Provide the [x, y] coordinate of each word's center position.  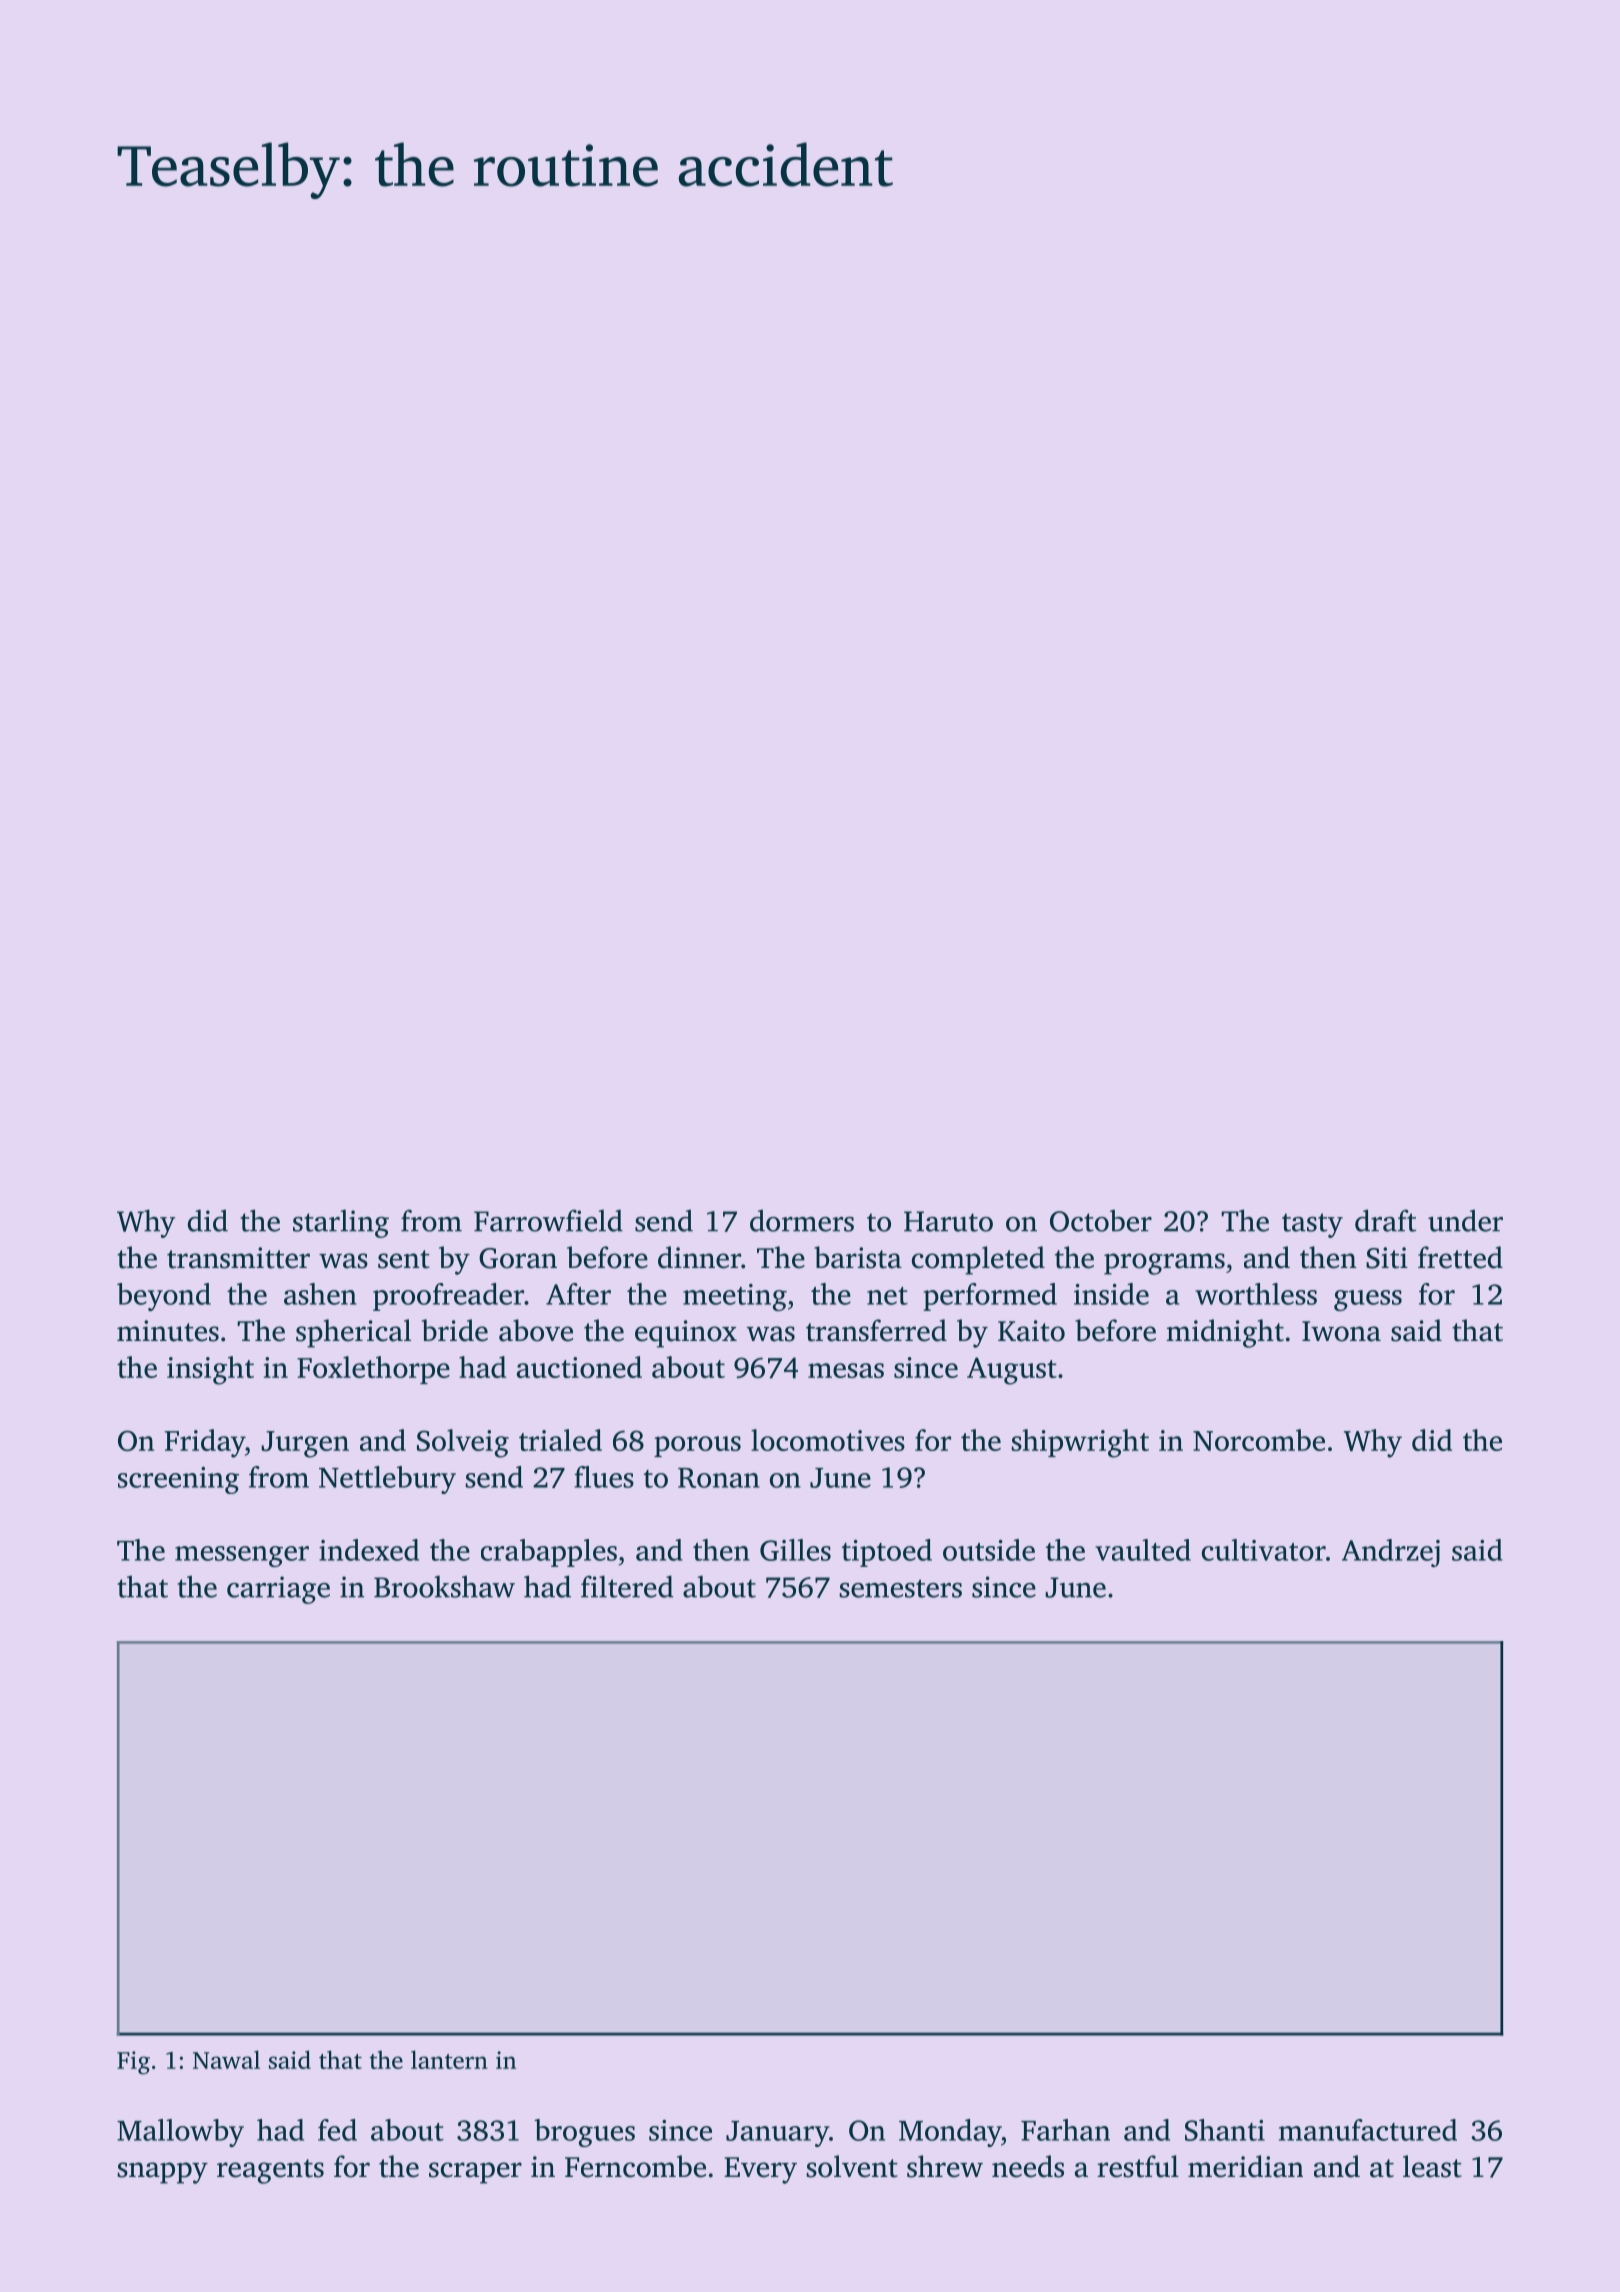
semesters [900, 1588]
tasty [1312, 1225]
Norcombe [1259, 1440]
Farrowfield [548, 1220]
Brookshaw [444, 1586]
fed [337, 2130]
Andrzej [1391, 1553]
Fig [133, 2063]
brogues [584, 2133]
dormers [802, 1220]
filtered [627, 1586]
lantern [449, 2059]
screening [178, 1480]
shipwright [1080, 1443]
